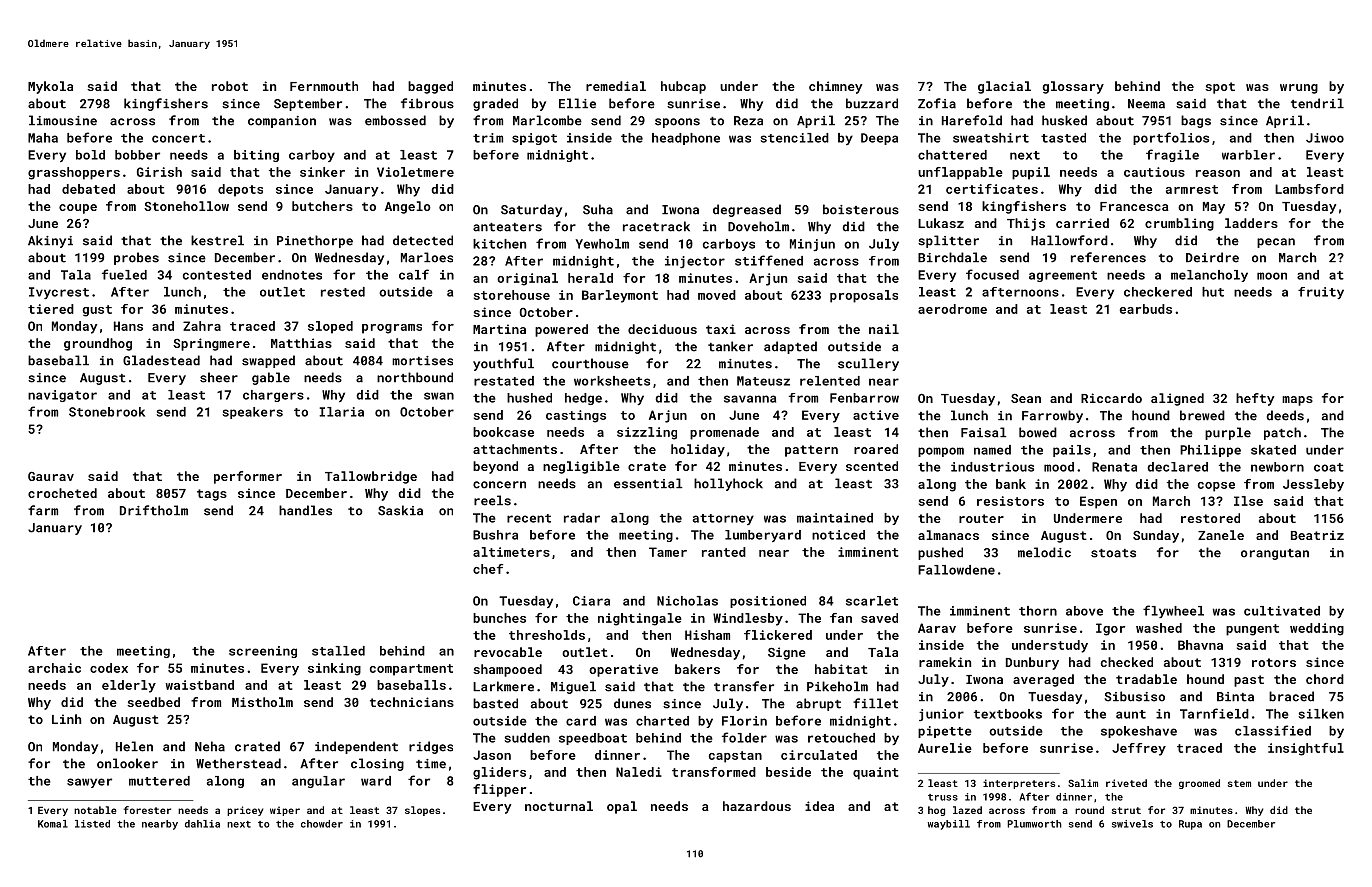 Image resolution: width=1372 pixels, height=887 pixels. Describe the element at coordinates (1325, 138) in the page. I see `Jiwoo` at that location.
